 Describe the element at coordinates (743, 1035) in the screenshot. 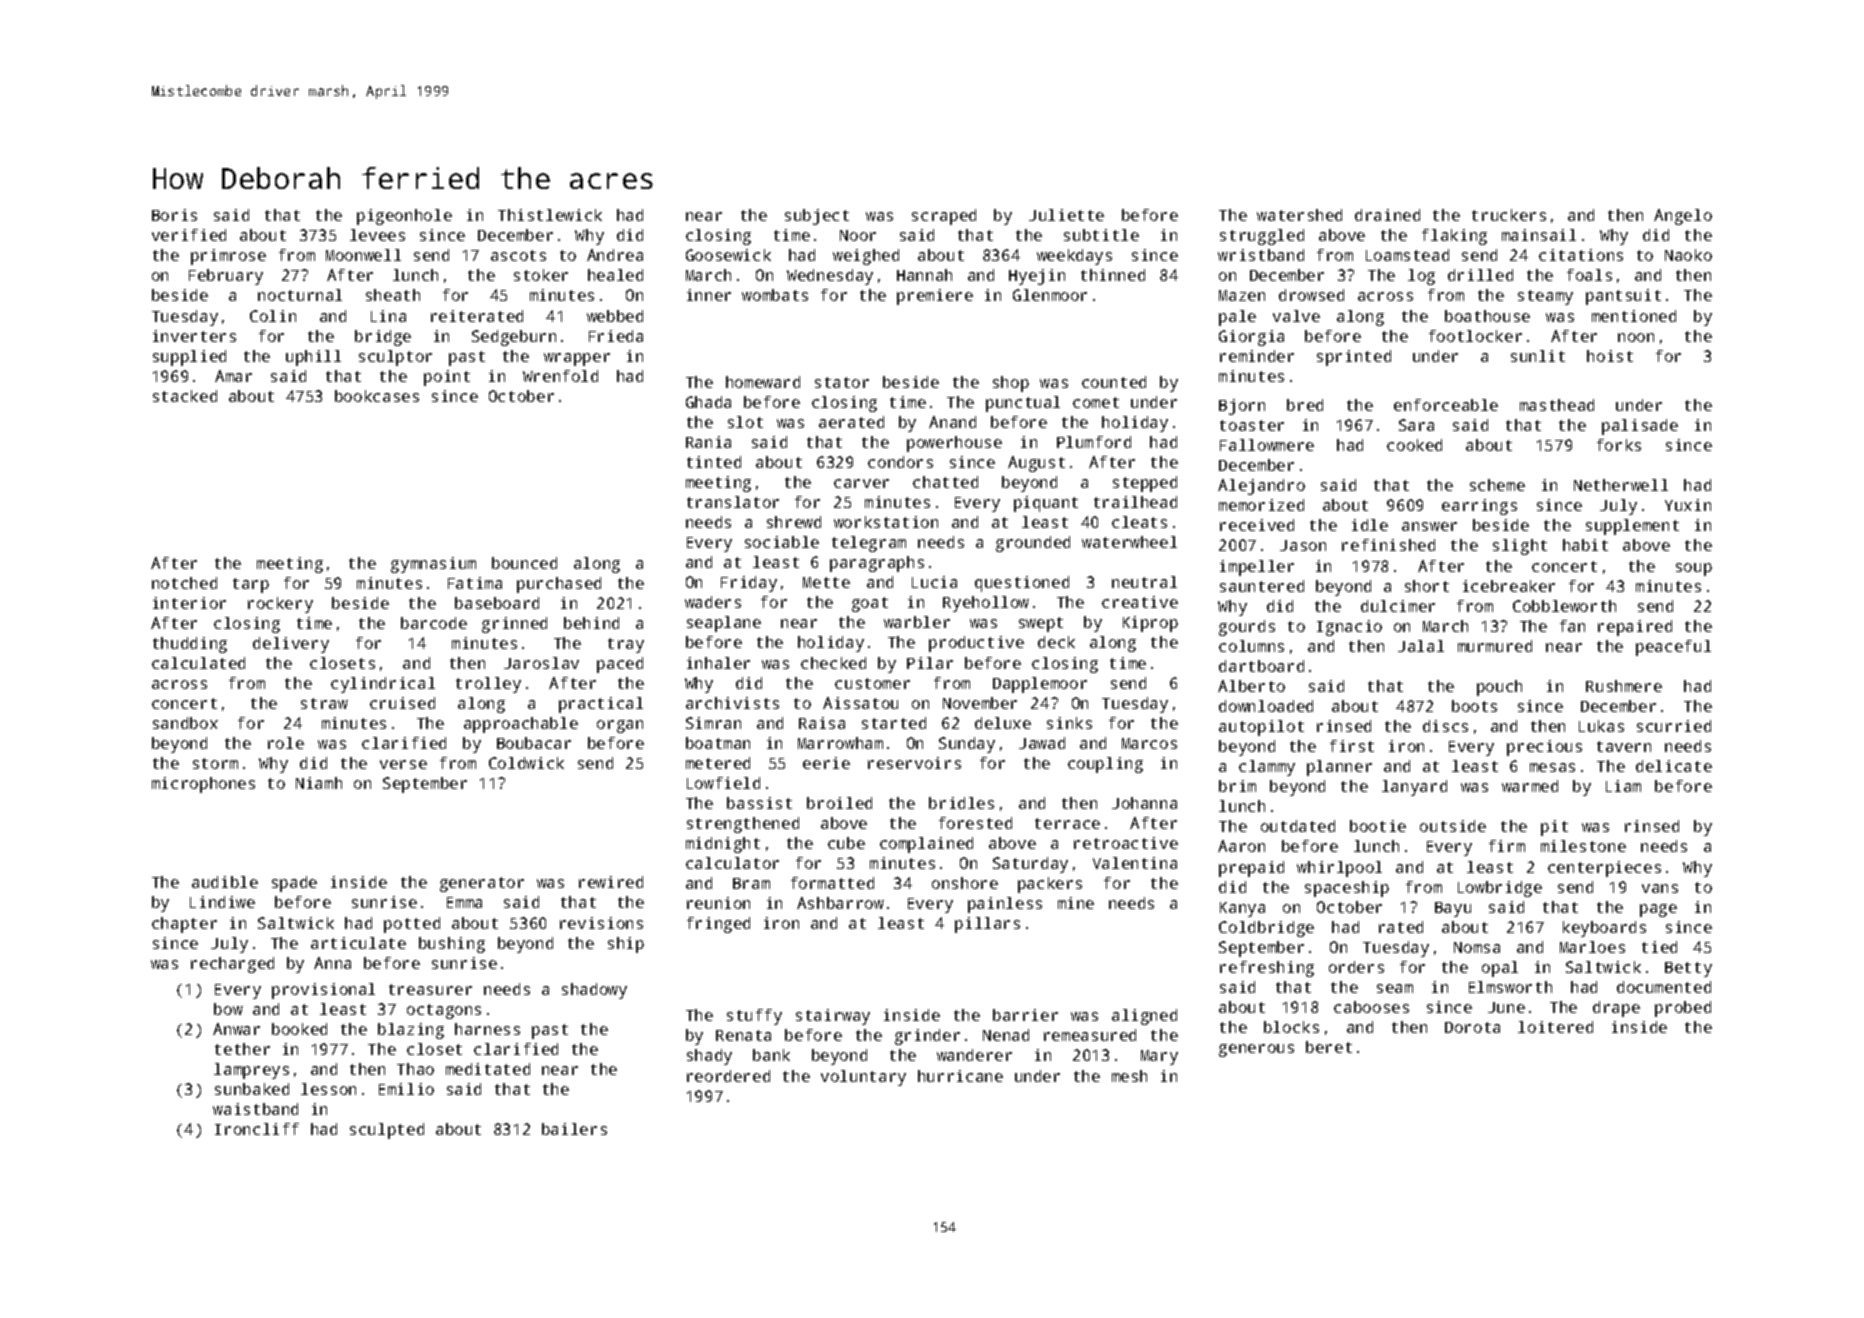

I see `Renata` at that location.
